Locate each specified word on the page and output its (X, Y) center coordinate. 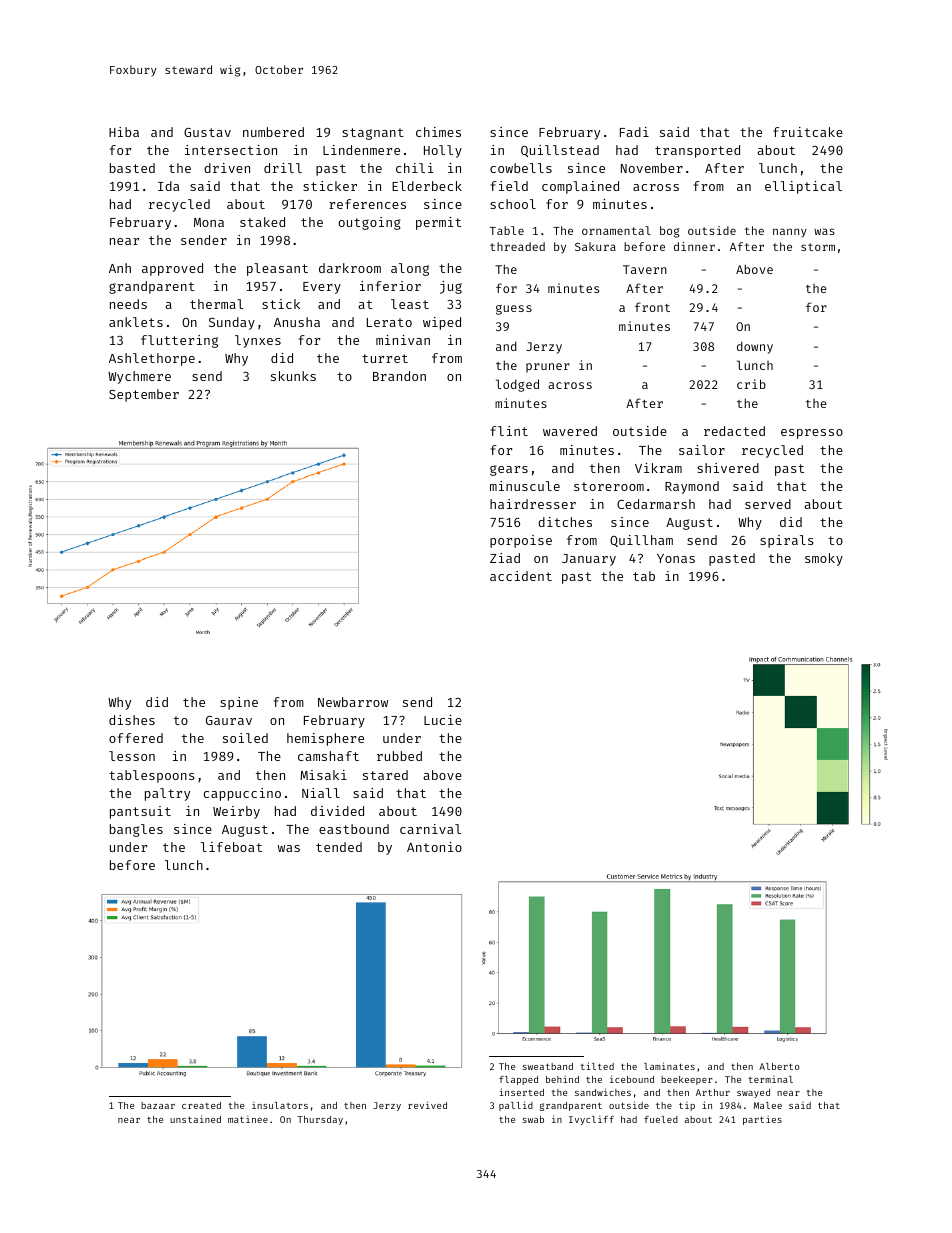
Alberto (779, 1066)
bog (670, 232)
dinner (694, 246)
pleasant (277, 269)
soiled (245, 738)
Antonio (434, 847)
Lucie (443, 720)
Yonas (676, 558)
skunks (293, 376)
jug (451, 287)
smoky (824, 559)
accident (521, 576)
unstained (195, 1119)
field (509, 186)
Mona (209, 222)
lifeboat (231, 847)
